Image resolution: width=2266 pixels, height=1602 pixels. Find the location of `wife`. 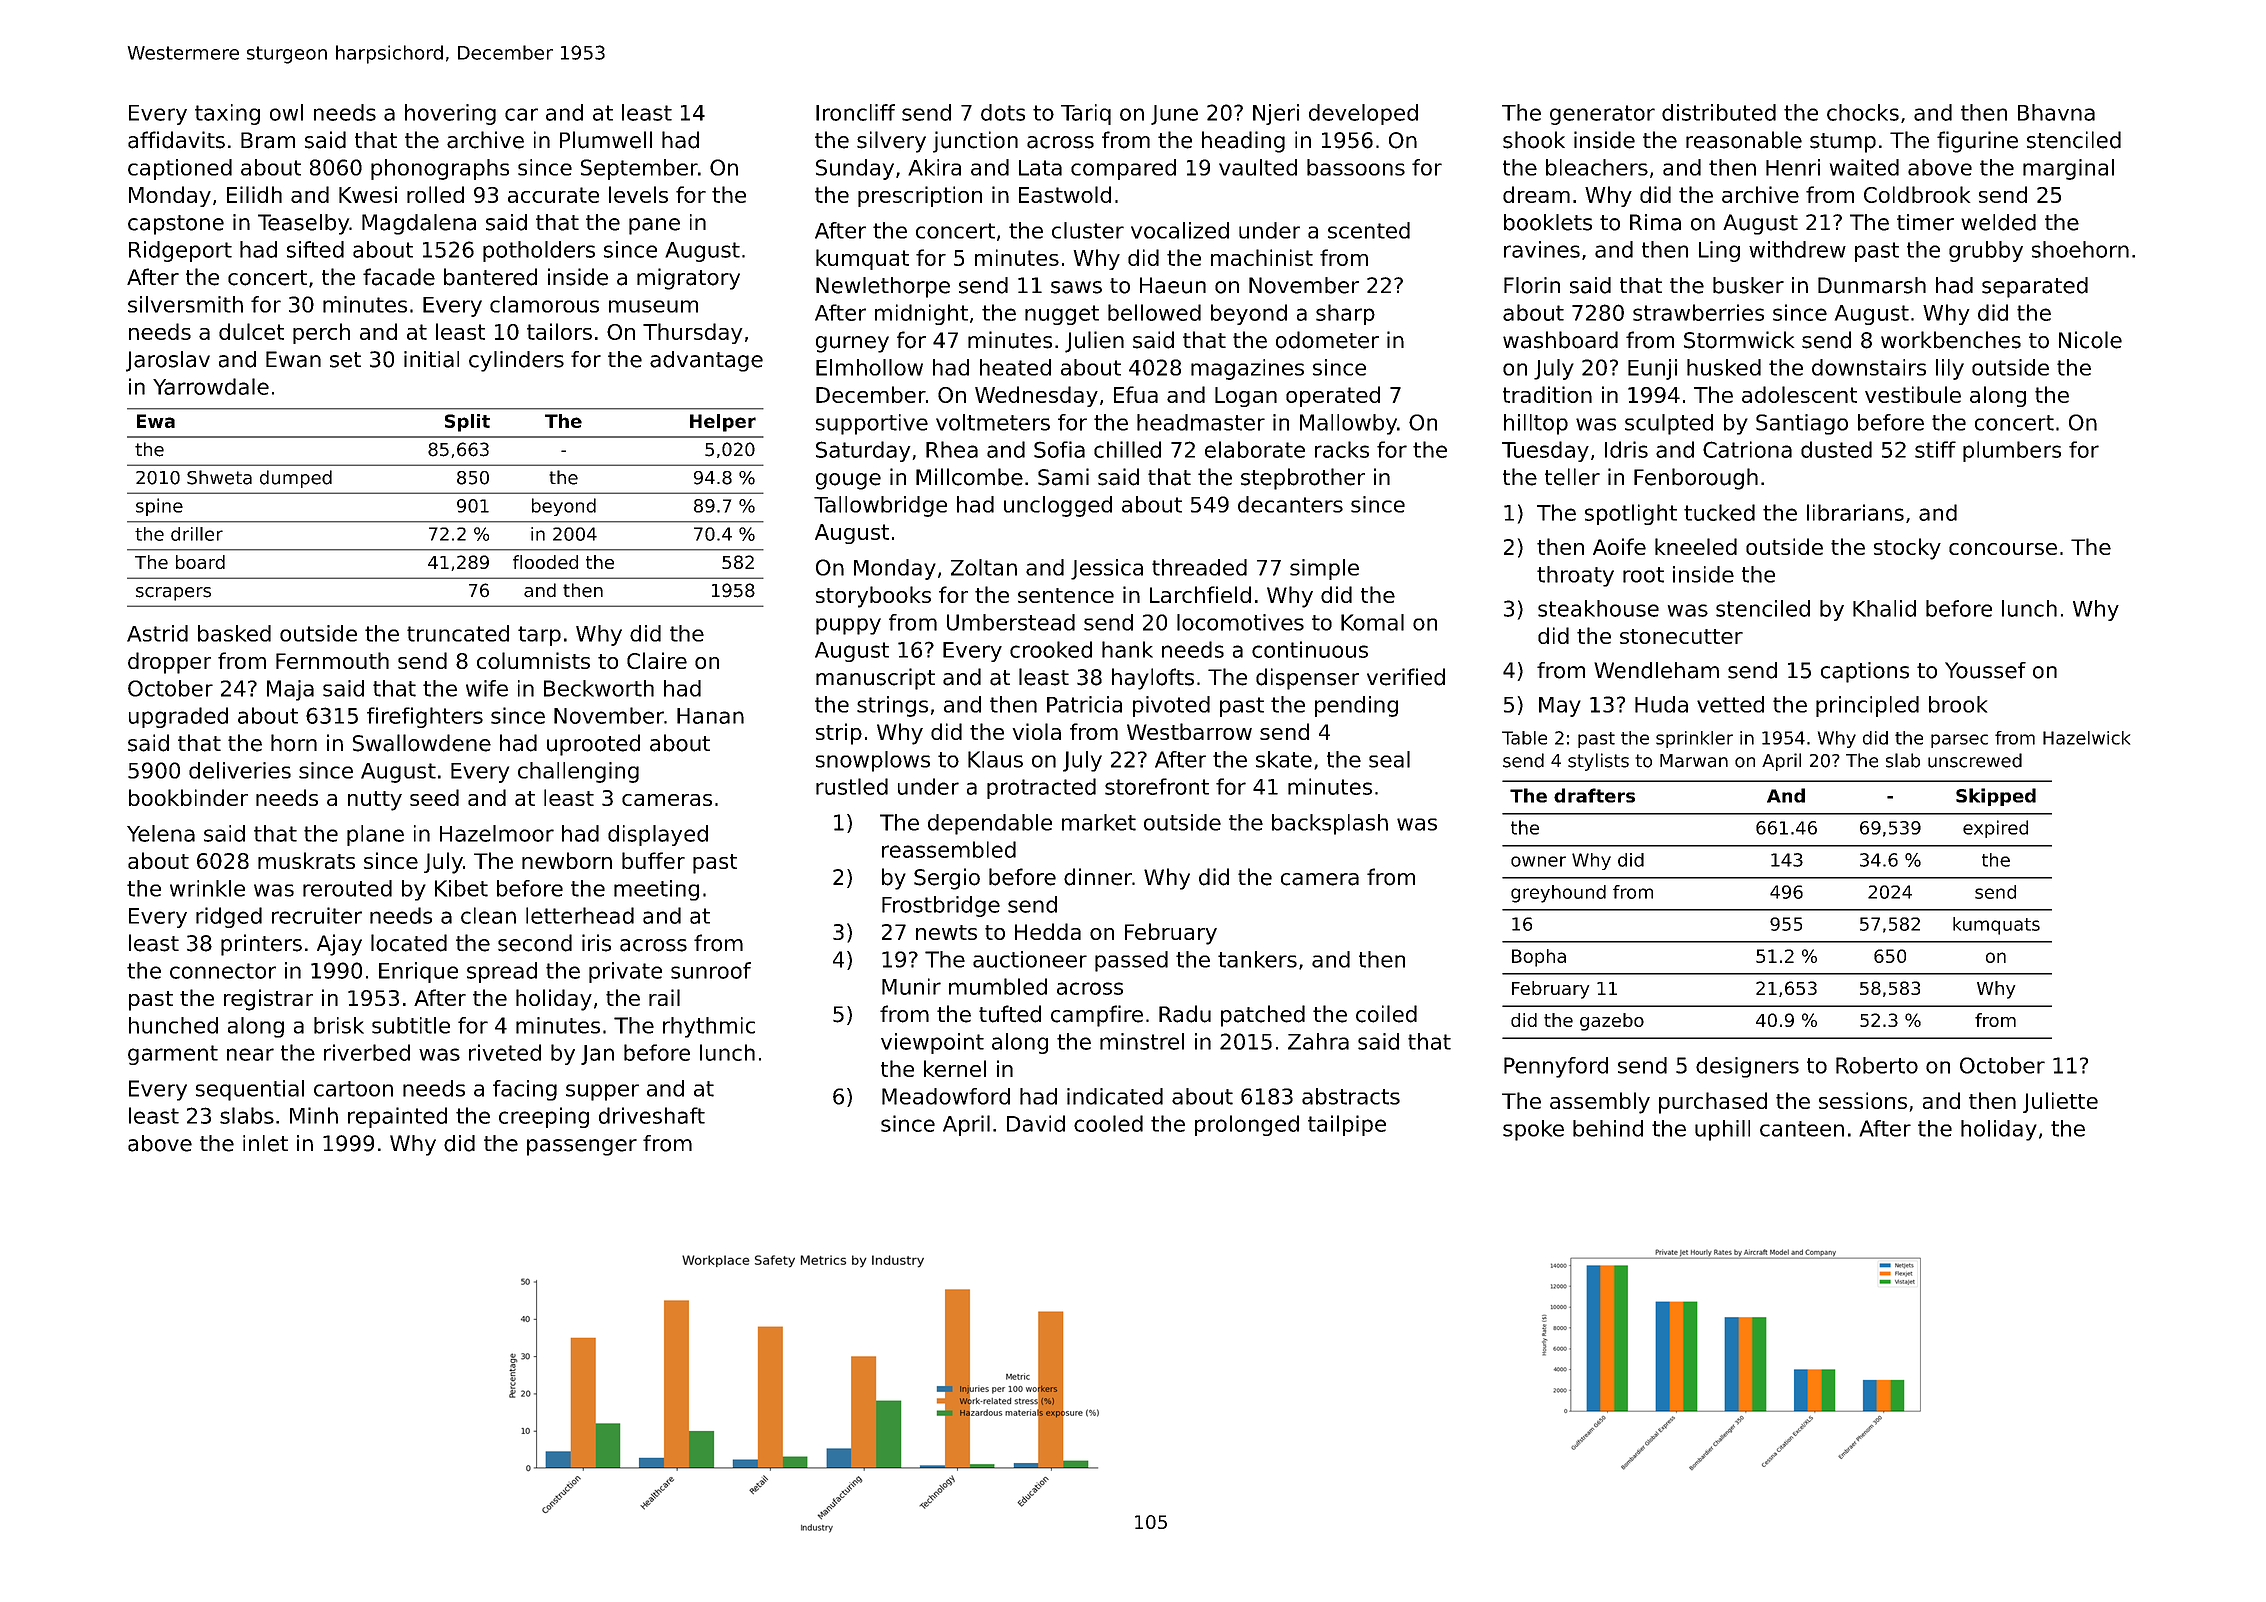

wife is located at coordinates (487, 688).
